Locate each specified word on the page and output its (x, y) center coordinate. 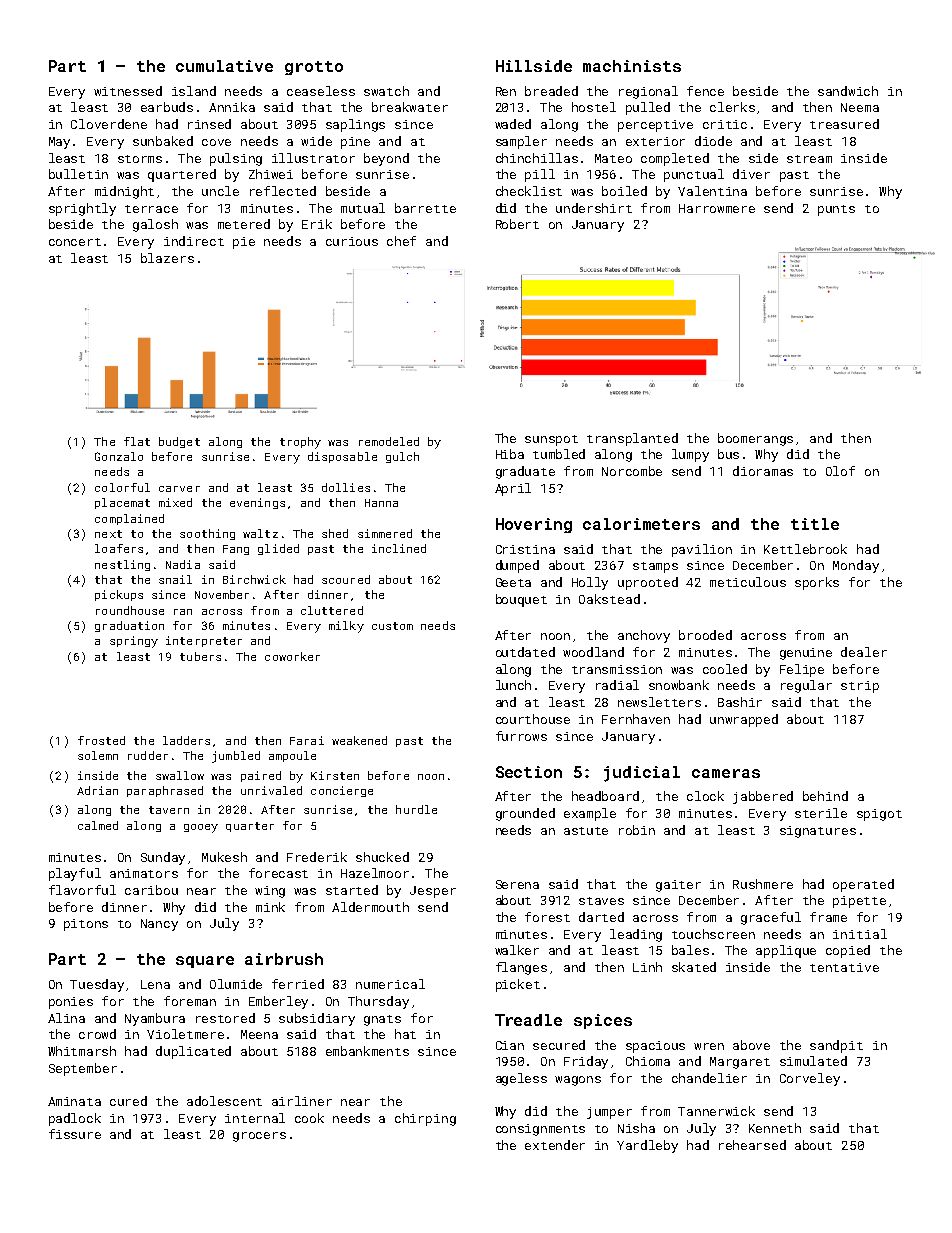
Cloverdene (109, 124)
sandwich (848, 91)
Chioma (648, 1061)
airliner (302, 1101)
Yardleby (647, 1146)
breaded (551, 91)
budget (179, 442)
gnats (382, 1020)
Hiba (510, 454)
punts (836, 210)
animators (144, 873)
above (751, 1045)
